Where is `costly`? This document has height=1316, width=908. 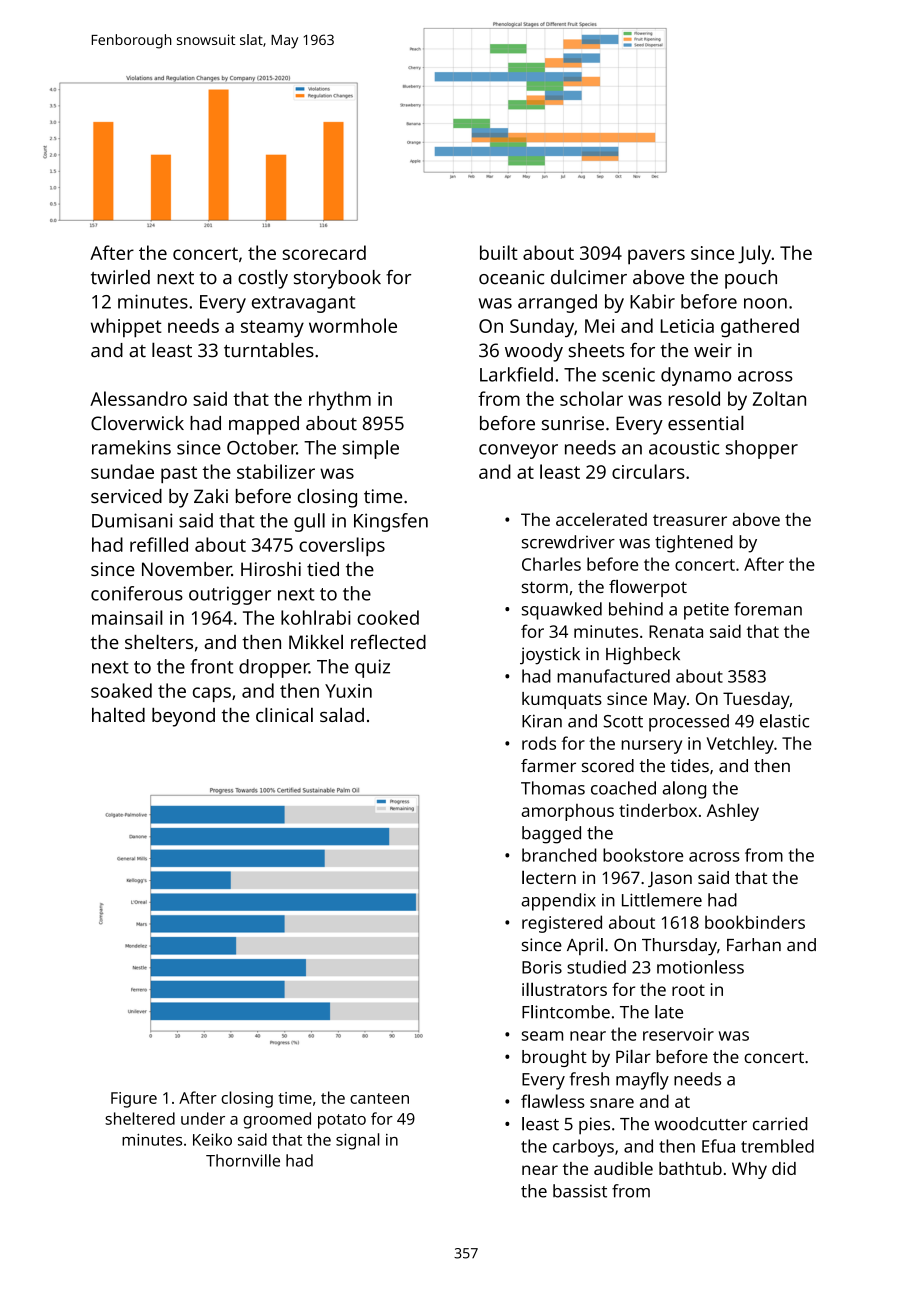 costly is located at coordinates (263, 279).
